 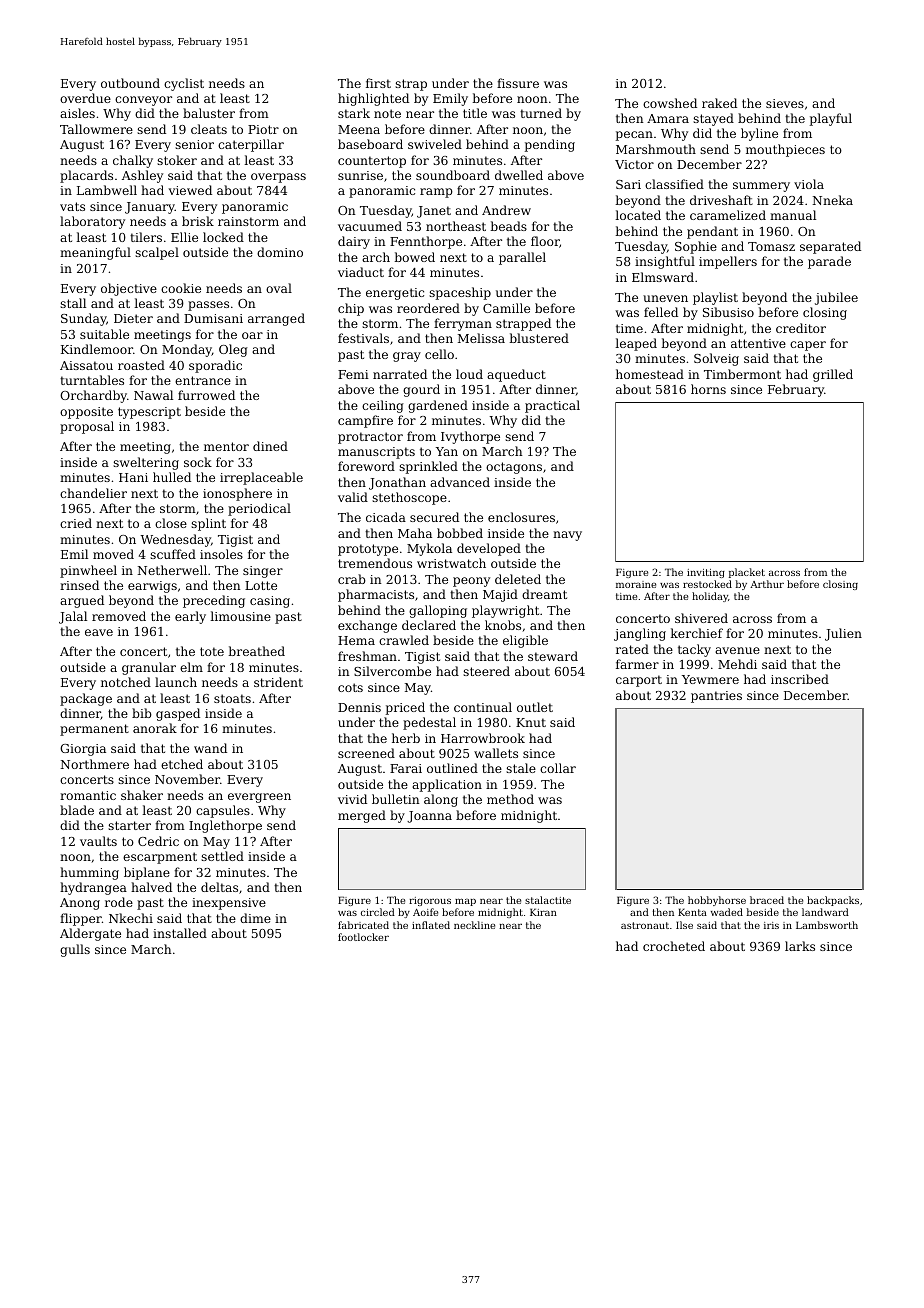 I want to click on Julien, so click(x=843, y=634).
